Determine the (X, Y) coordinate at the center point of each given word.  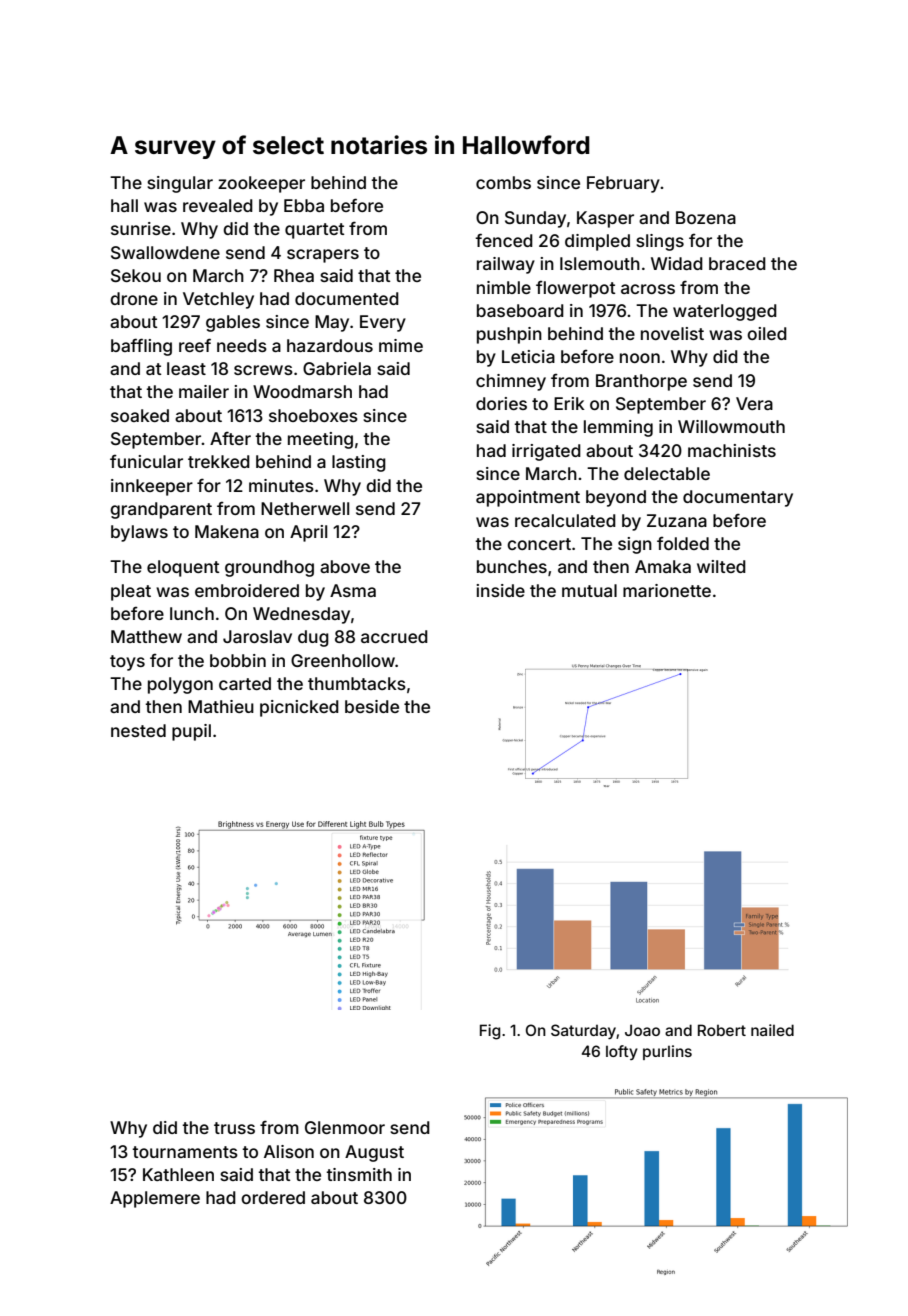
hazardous (330, 345)
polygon (180, 685)
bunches (512, 566)
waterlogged (725, 312)
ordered (273, 1197)
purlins (667, 1052)
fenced (504, 240)
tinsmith (359, 1174)
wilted (721, 566)
